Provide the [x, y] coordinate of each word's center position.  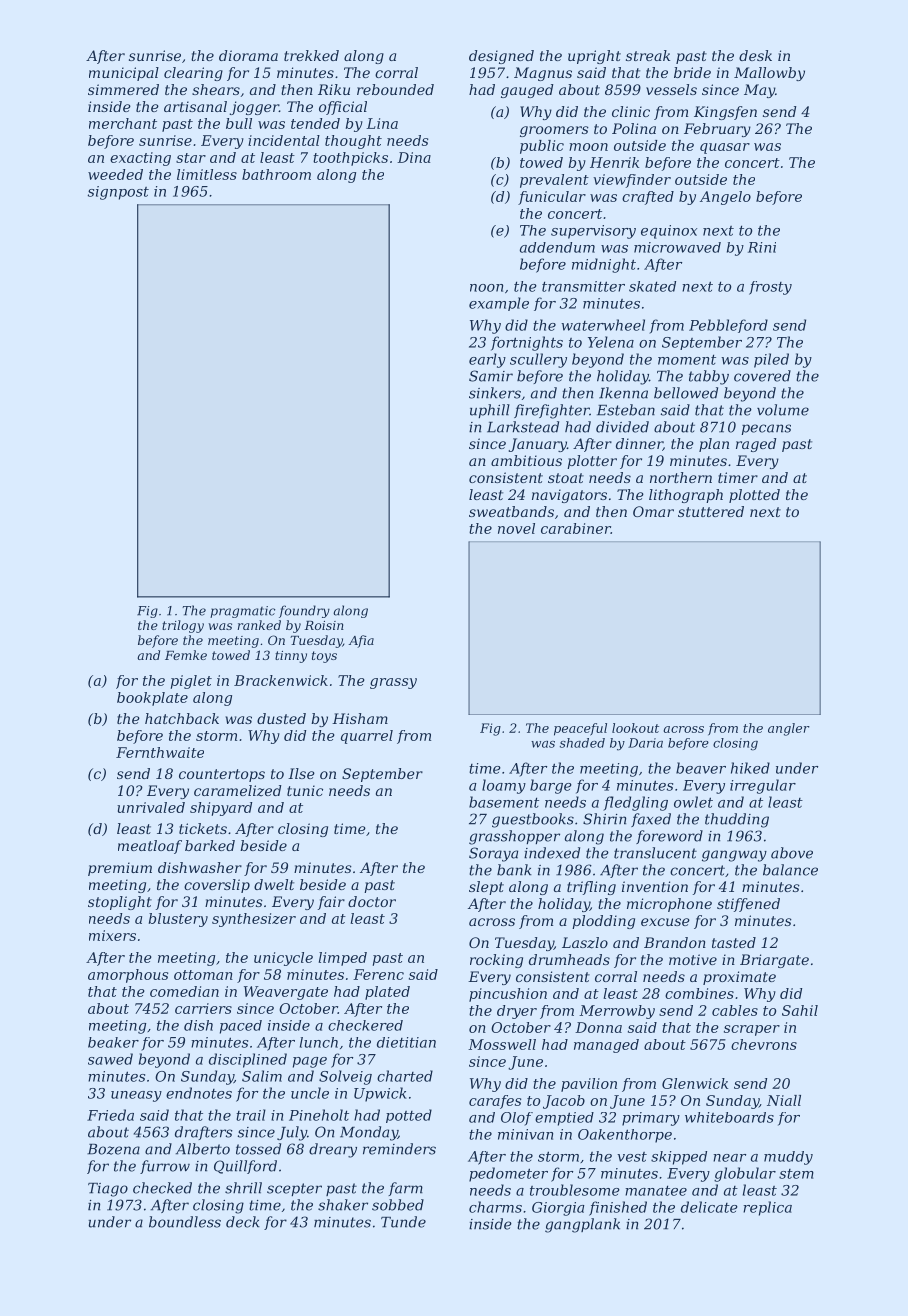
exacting [140, 159]
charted [405, 1076]
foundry [304, 611]
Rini [762, 247]
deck [243, 1222]
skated [652, 286]
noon [486, 288]
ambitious [526, 460]
